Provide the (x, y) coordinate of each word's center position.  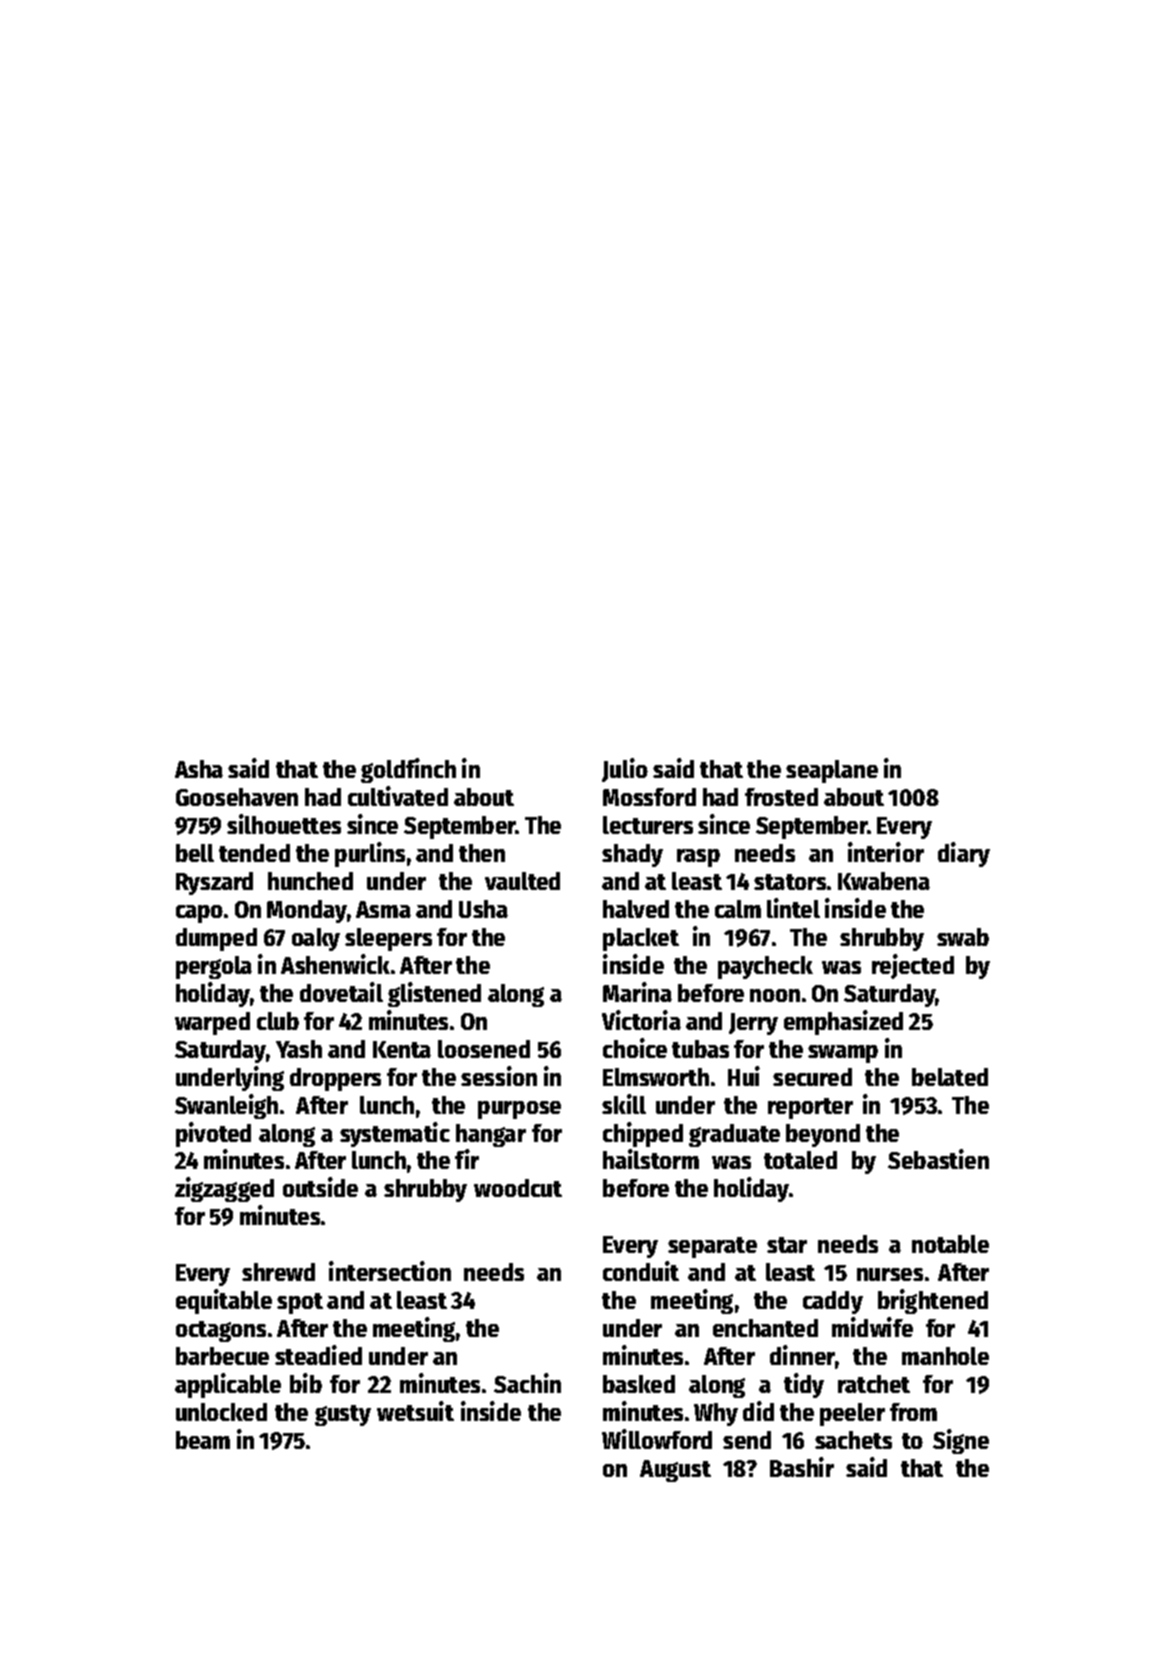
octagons (221, 1331)
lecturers (648, 825)
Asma (383, 909)
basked (639, 1384)
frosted (781, 797)
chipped (643, 1134)
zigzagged (224, 1189)
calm (738, 909)
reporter (810, 1108)
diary (964, 854)
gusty (343, 1415)
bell (195, 853)
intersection (390, 1271)
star (787, 1245)
